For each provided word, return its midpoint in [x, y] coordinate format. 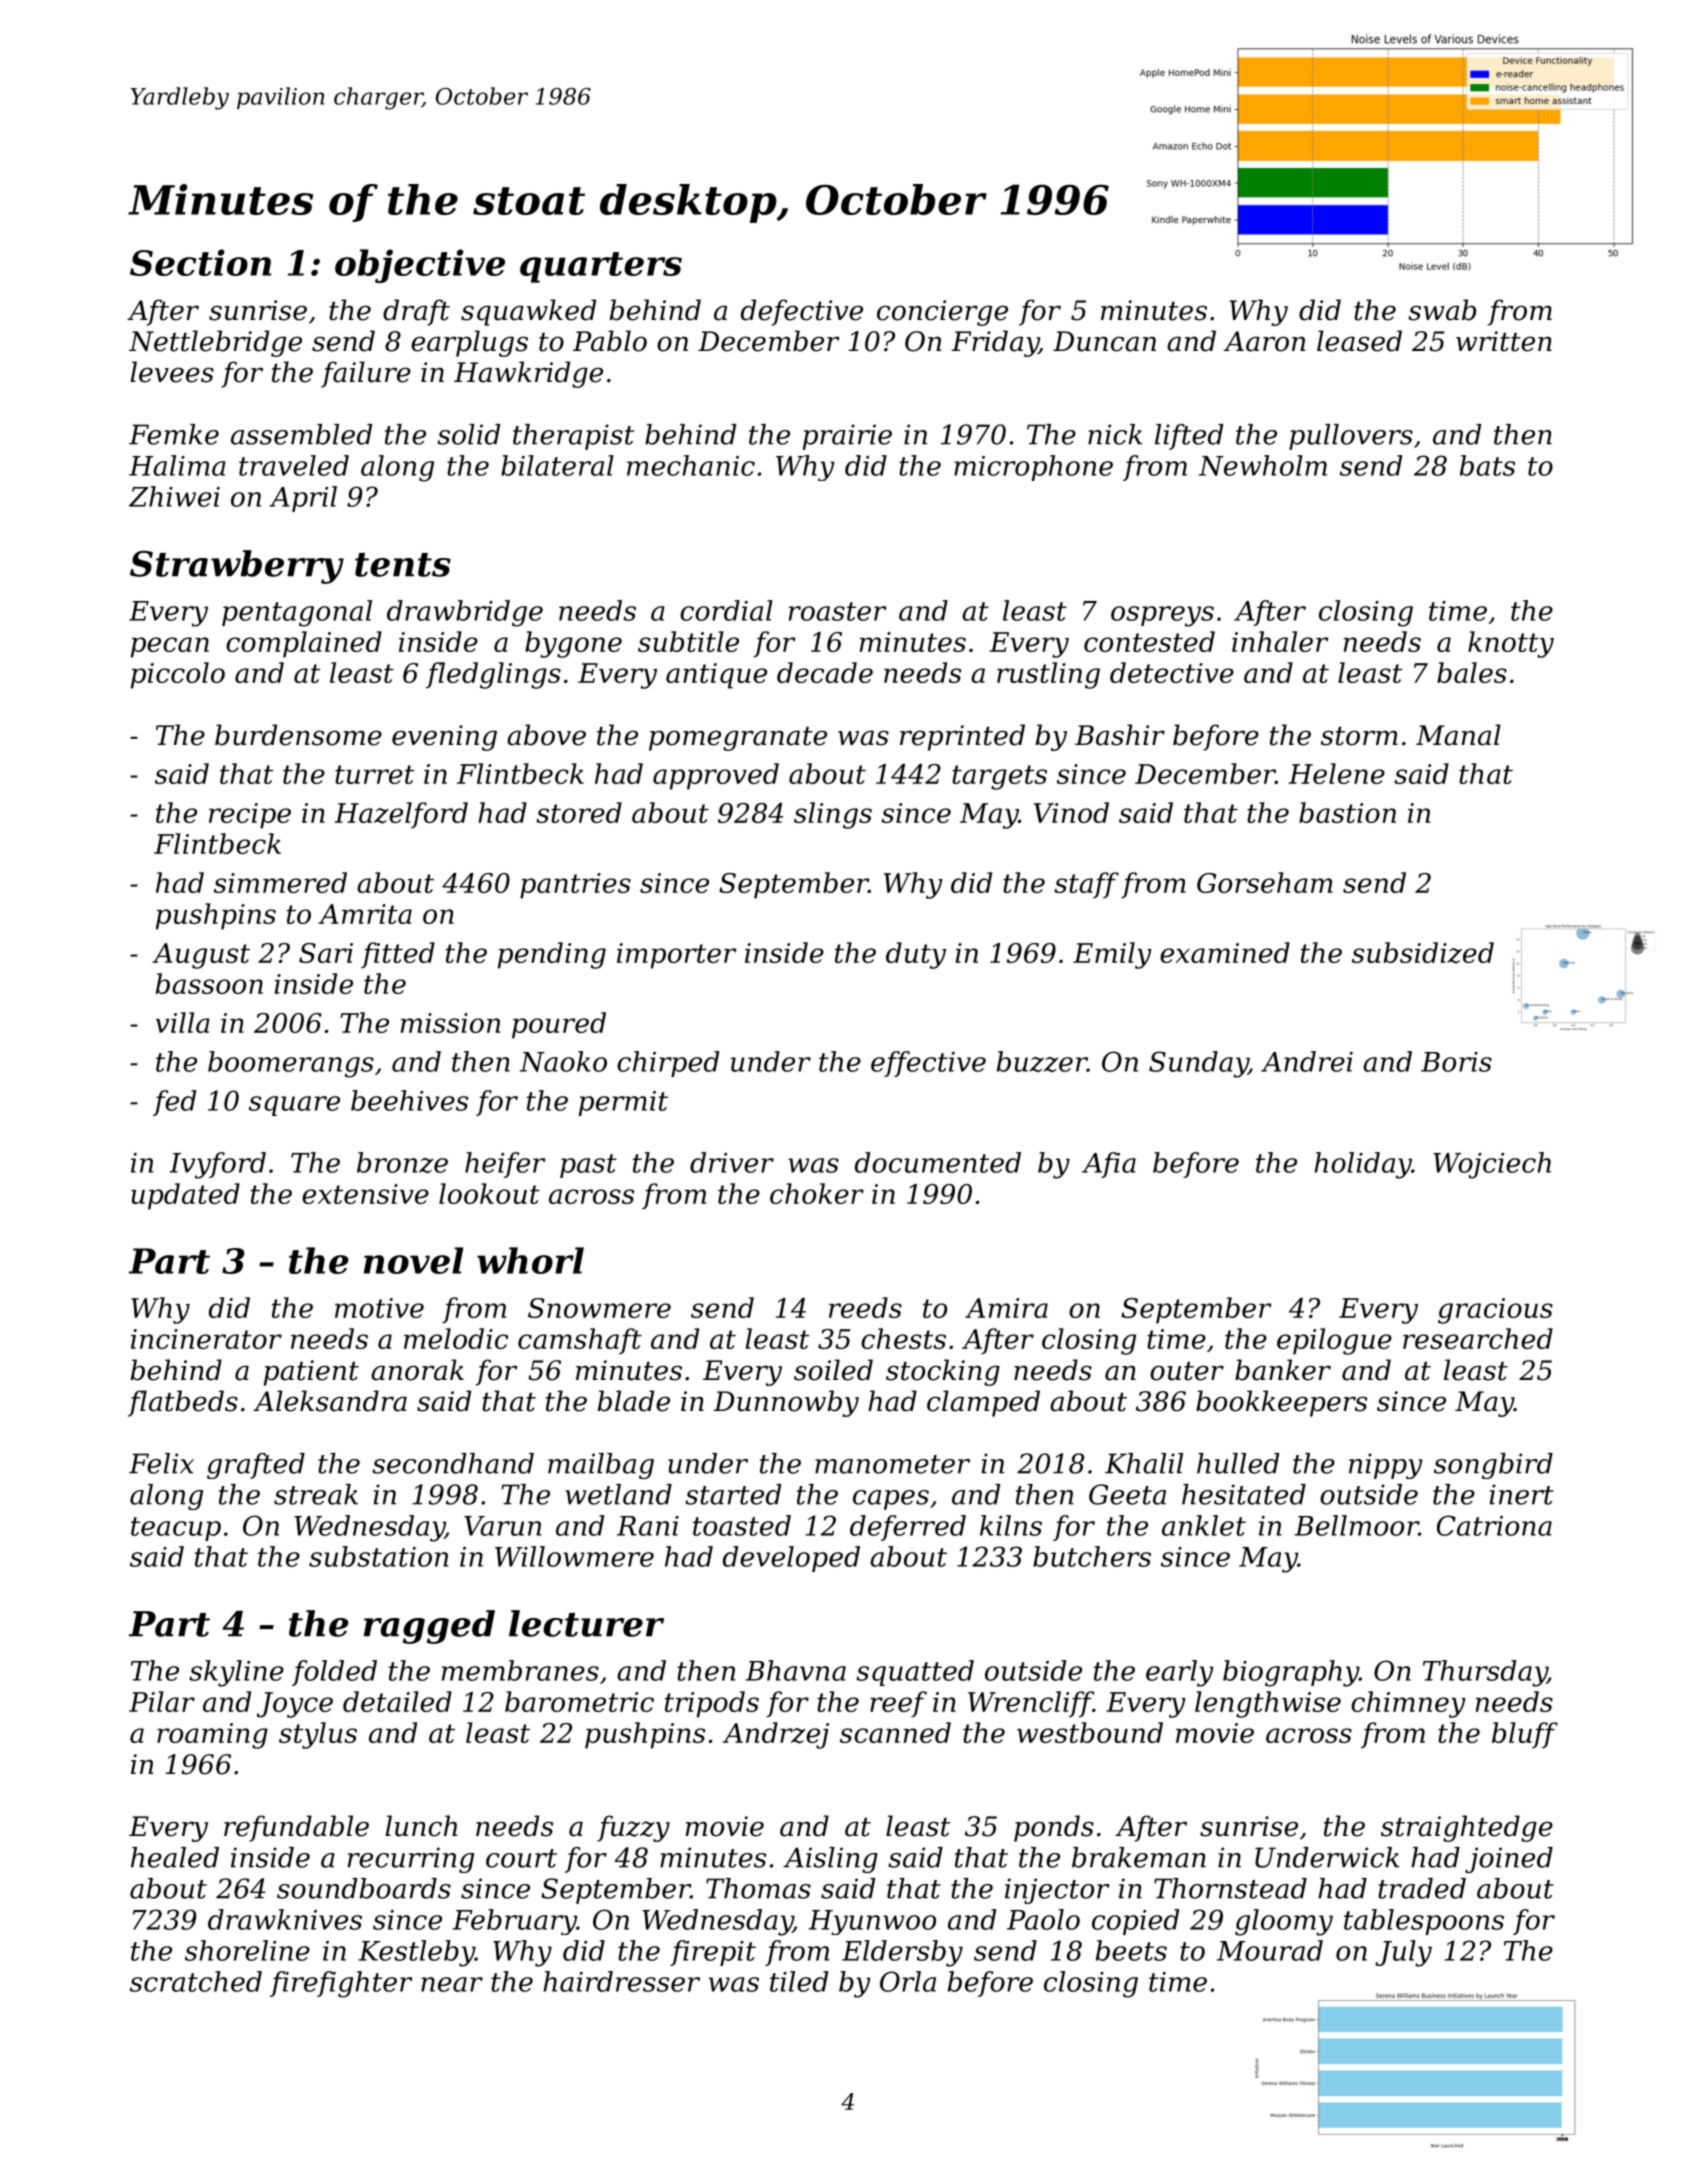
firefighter [341, 1984]
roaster [837, 611]
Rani [648, 1526]
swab [1442, 310]
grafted [256, 1466]
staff [1086, 885]
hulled [1238, 1463]
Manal [1458, 735]
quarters [601, 267]
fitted [398, 955]
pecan [170, 647]
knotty [1511, 644]
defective [802, 312]
